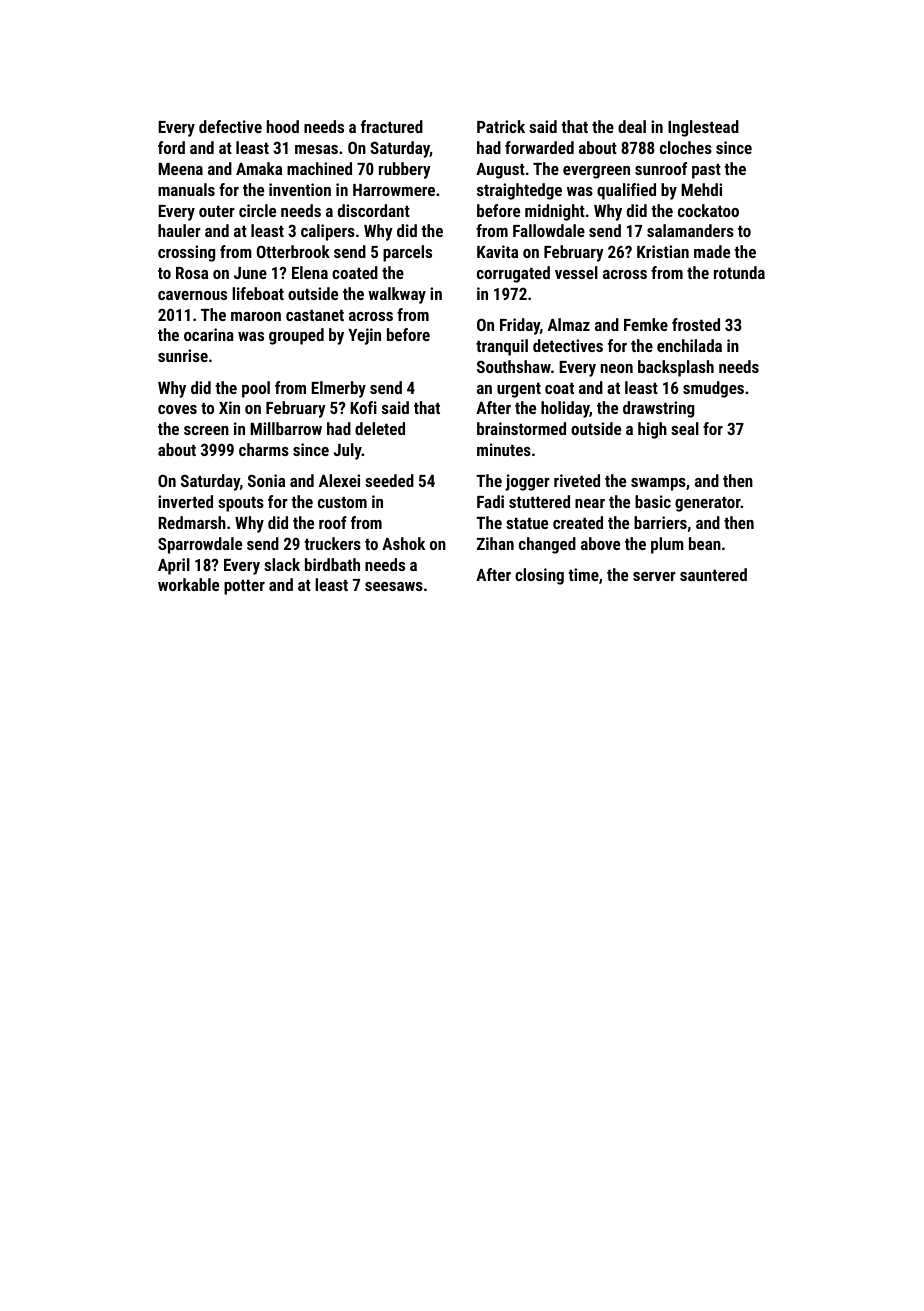 The width and height of the screenshot is (924, 1311). Describe the element at coordinates (713, 574) in the screenshot. I see `sauntered` at that location.
